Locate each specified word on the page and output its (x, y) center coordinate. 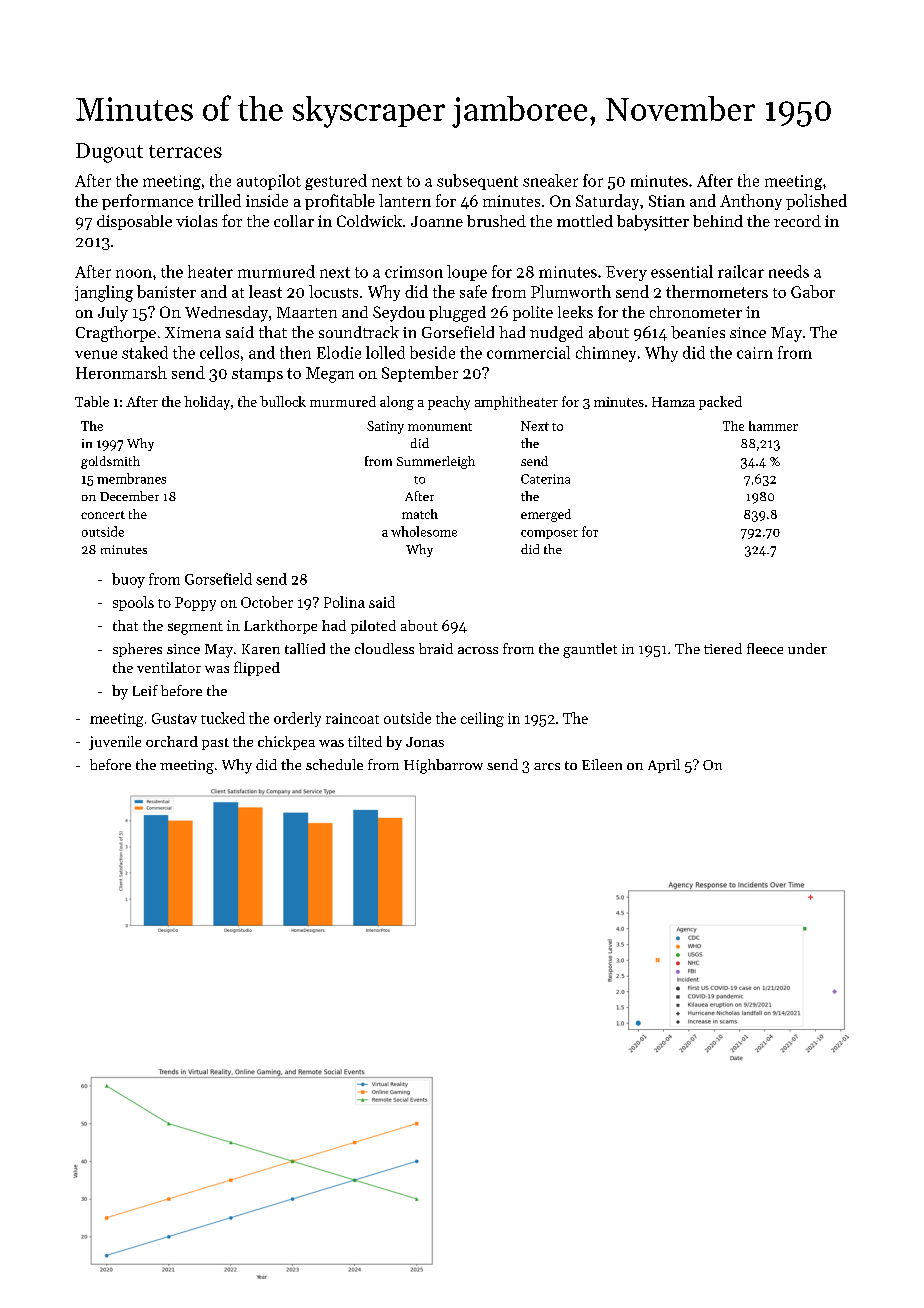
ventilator (169, 667)
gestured (336, 182)
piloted (373, 627)
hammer (773, 426)
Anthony (751, 202)
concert (103, 515)
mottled (585, 221)
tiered (723, 648)
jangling (104, 293)
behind (718, 221)
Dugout (109, 153)
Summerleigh (436, 462)
